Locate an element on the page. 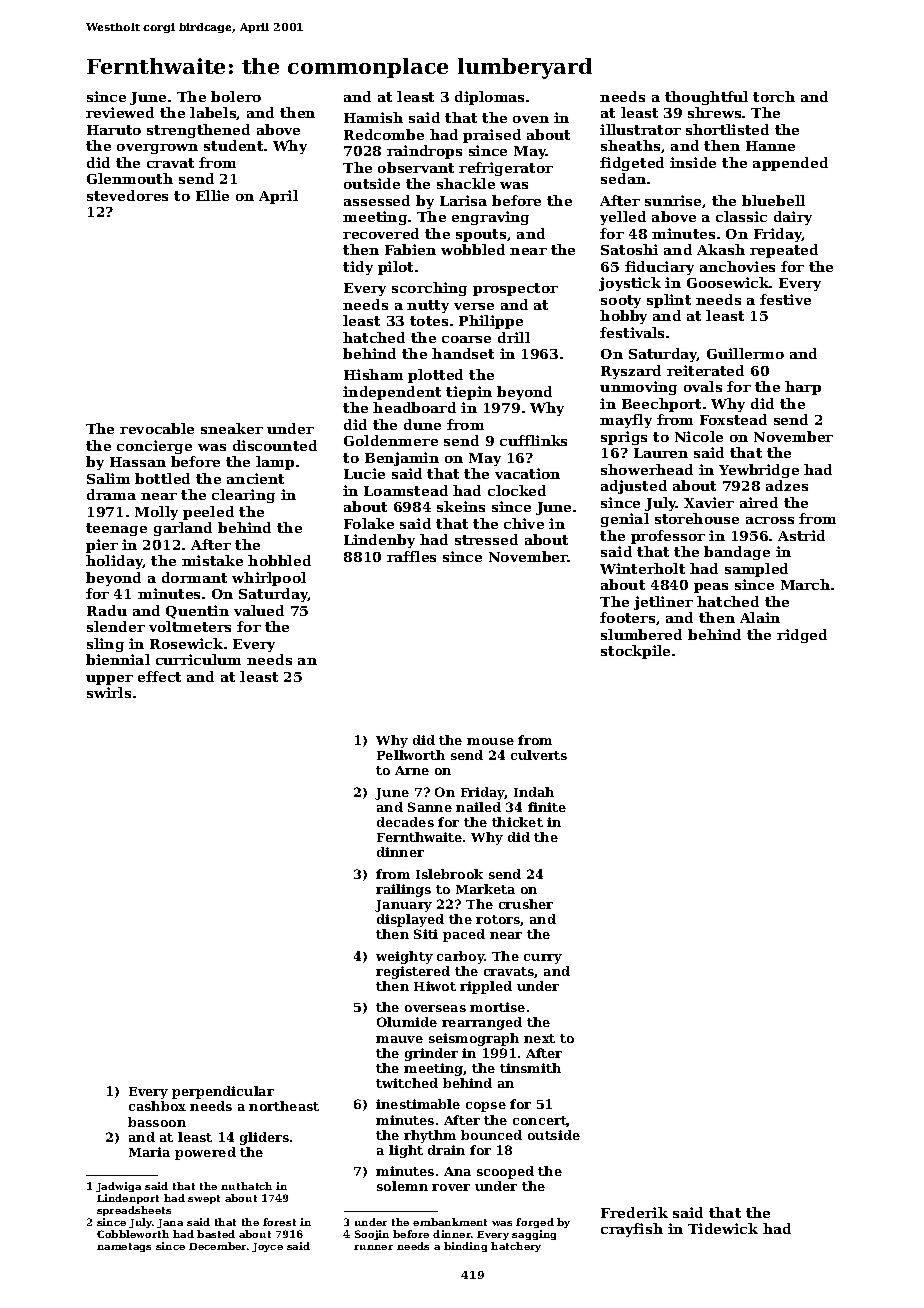 The height and width of the document is (1308, 924). ridged is located at coordinates (802, 636).
